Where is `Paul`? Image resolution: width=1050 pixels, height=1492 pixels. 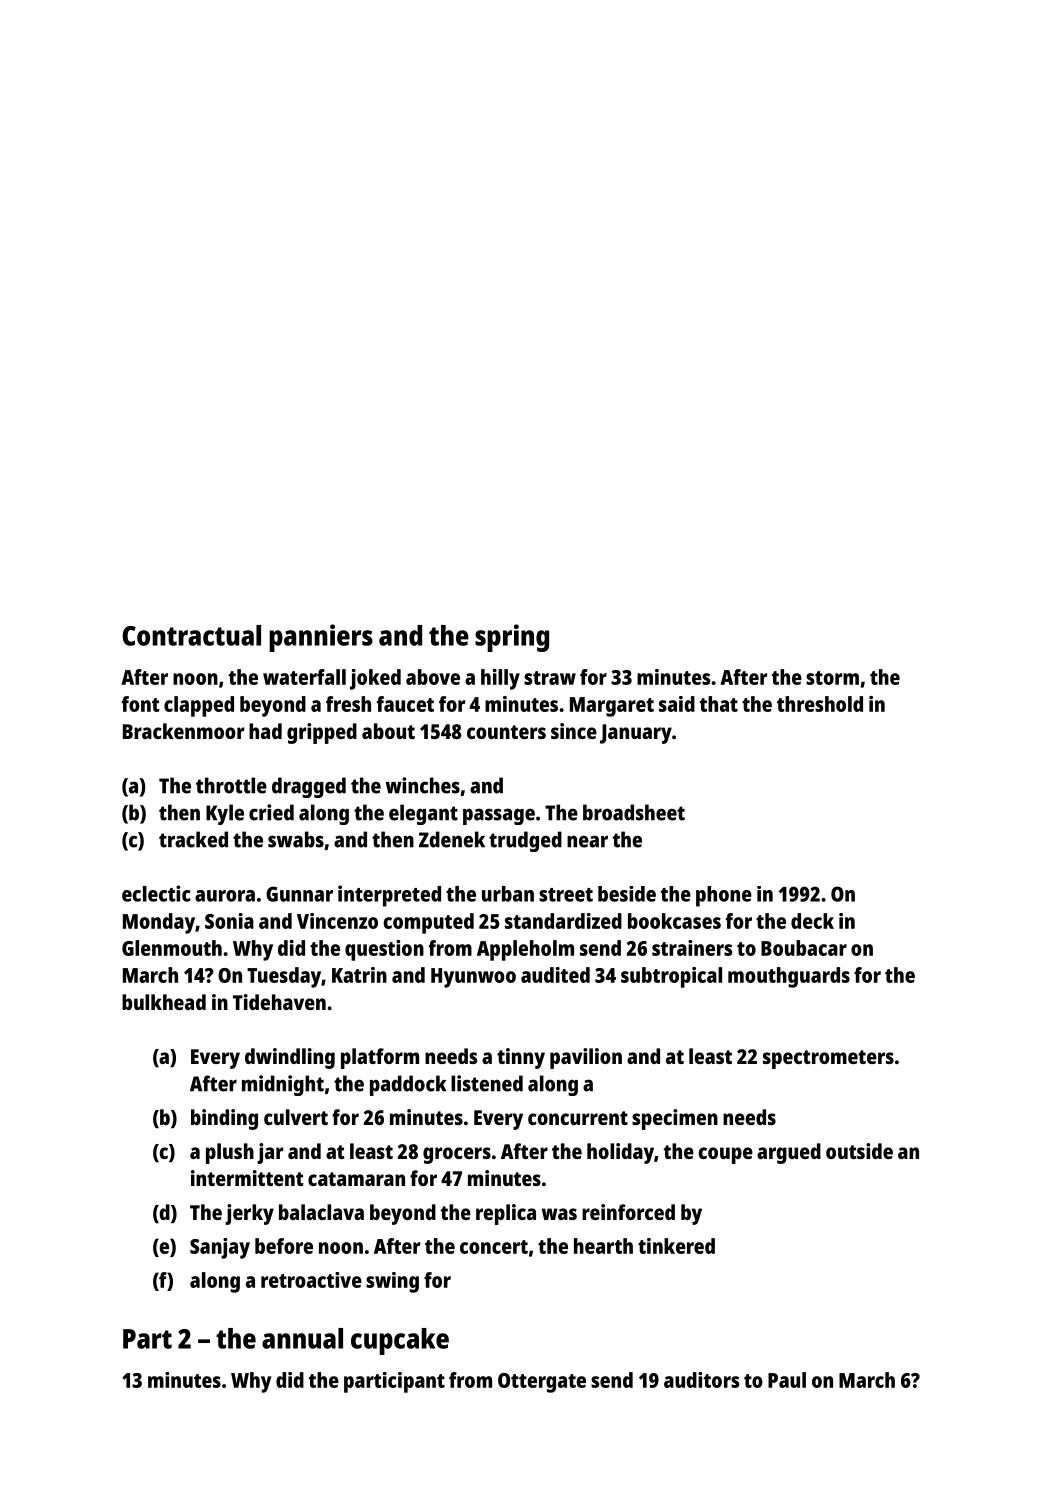
Paul is located at coordinates (787, 1380).
